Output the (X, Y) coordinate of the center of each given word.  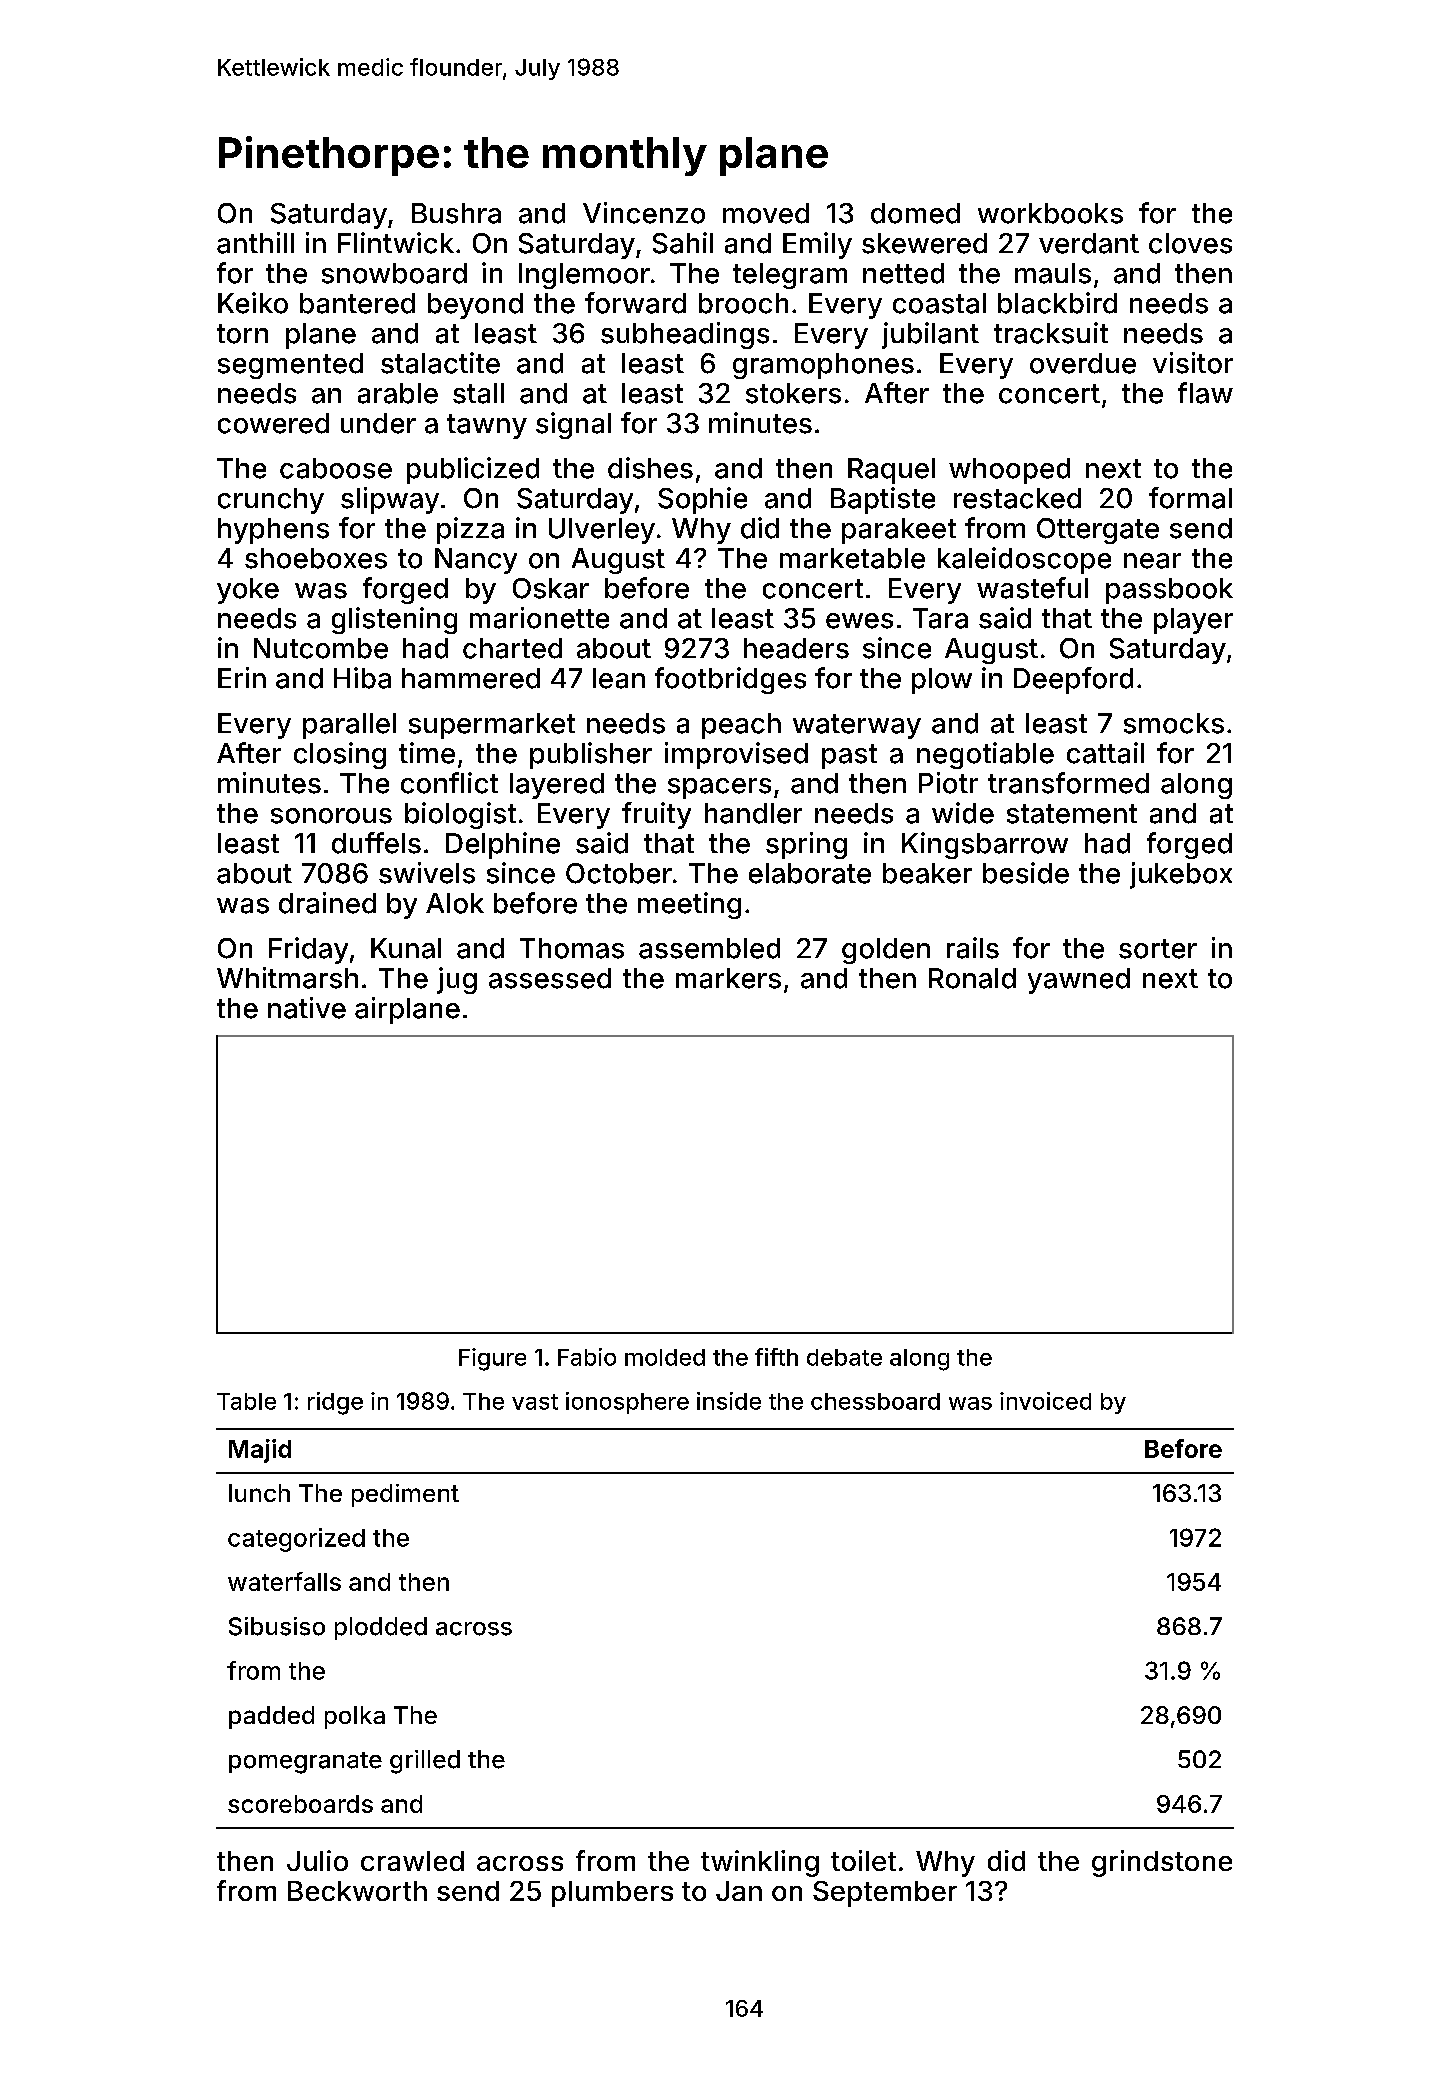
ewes (859, 621)
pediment (405, 1495)
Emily (817, 245)
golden (886, 951)
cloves (1190, 243)
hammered (471, 678)
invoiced (1045, 1401)
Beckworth (357, 1891)
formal (1190, 498)
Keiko (253, 303)
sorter (1158, 949)
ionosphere (627, 1403)
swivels (427, 873)
